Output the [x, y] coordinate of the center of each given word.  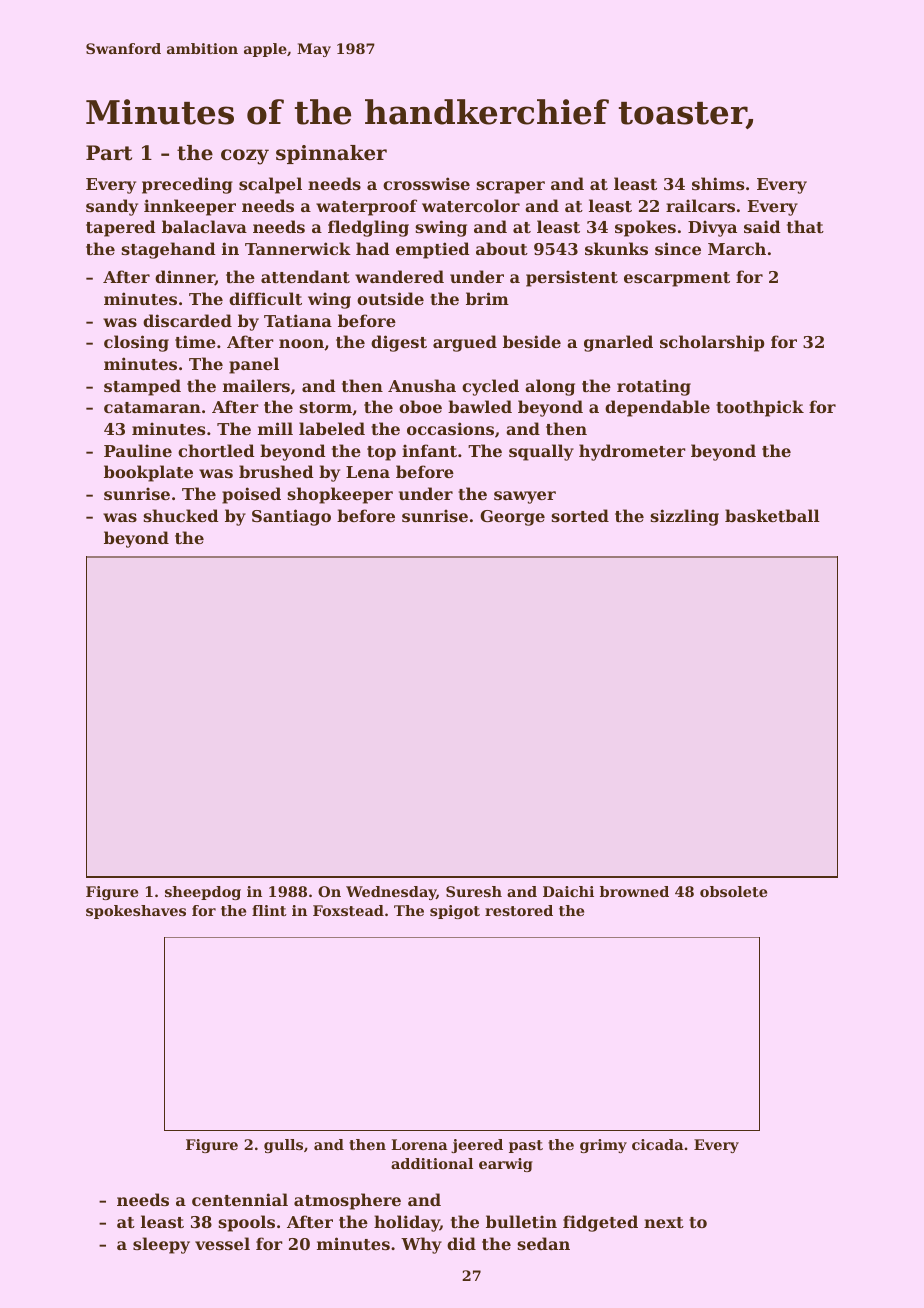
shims [718, 183]
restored [519, 910]
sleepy [161, 1245]
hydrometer [632, 452]
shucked [181, 515]
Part [109, 153]
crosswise [426, 183]
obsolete [733, 891]
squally [541, 452]
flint [269, 910]
